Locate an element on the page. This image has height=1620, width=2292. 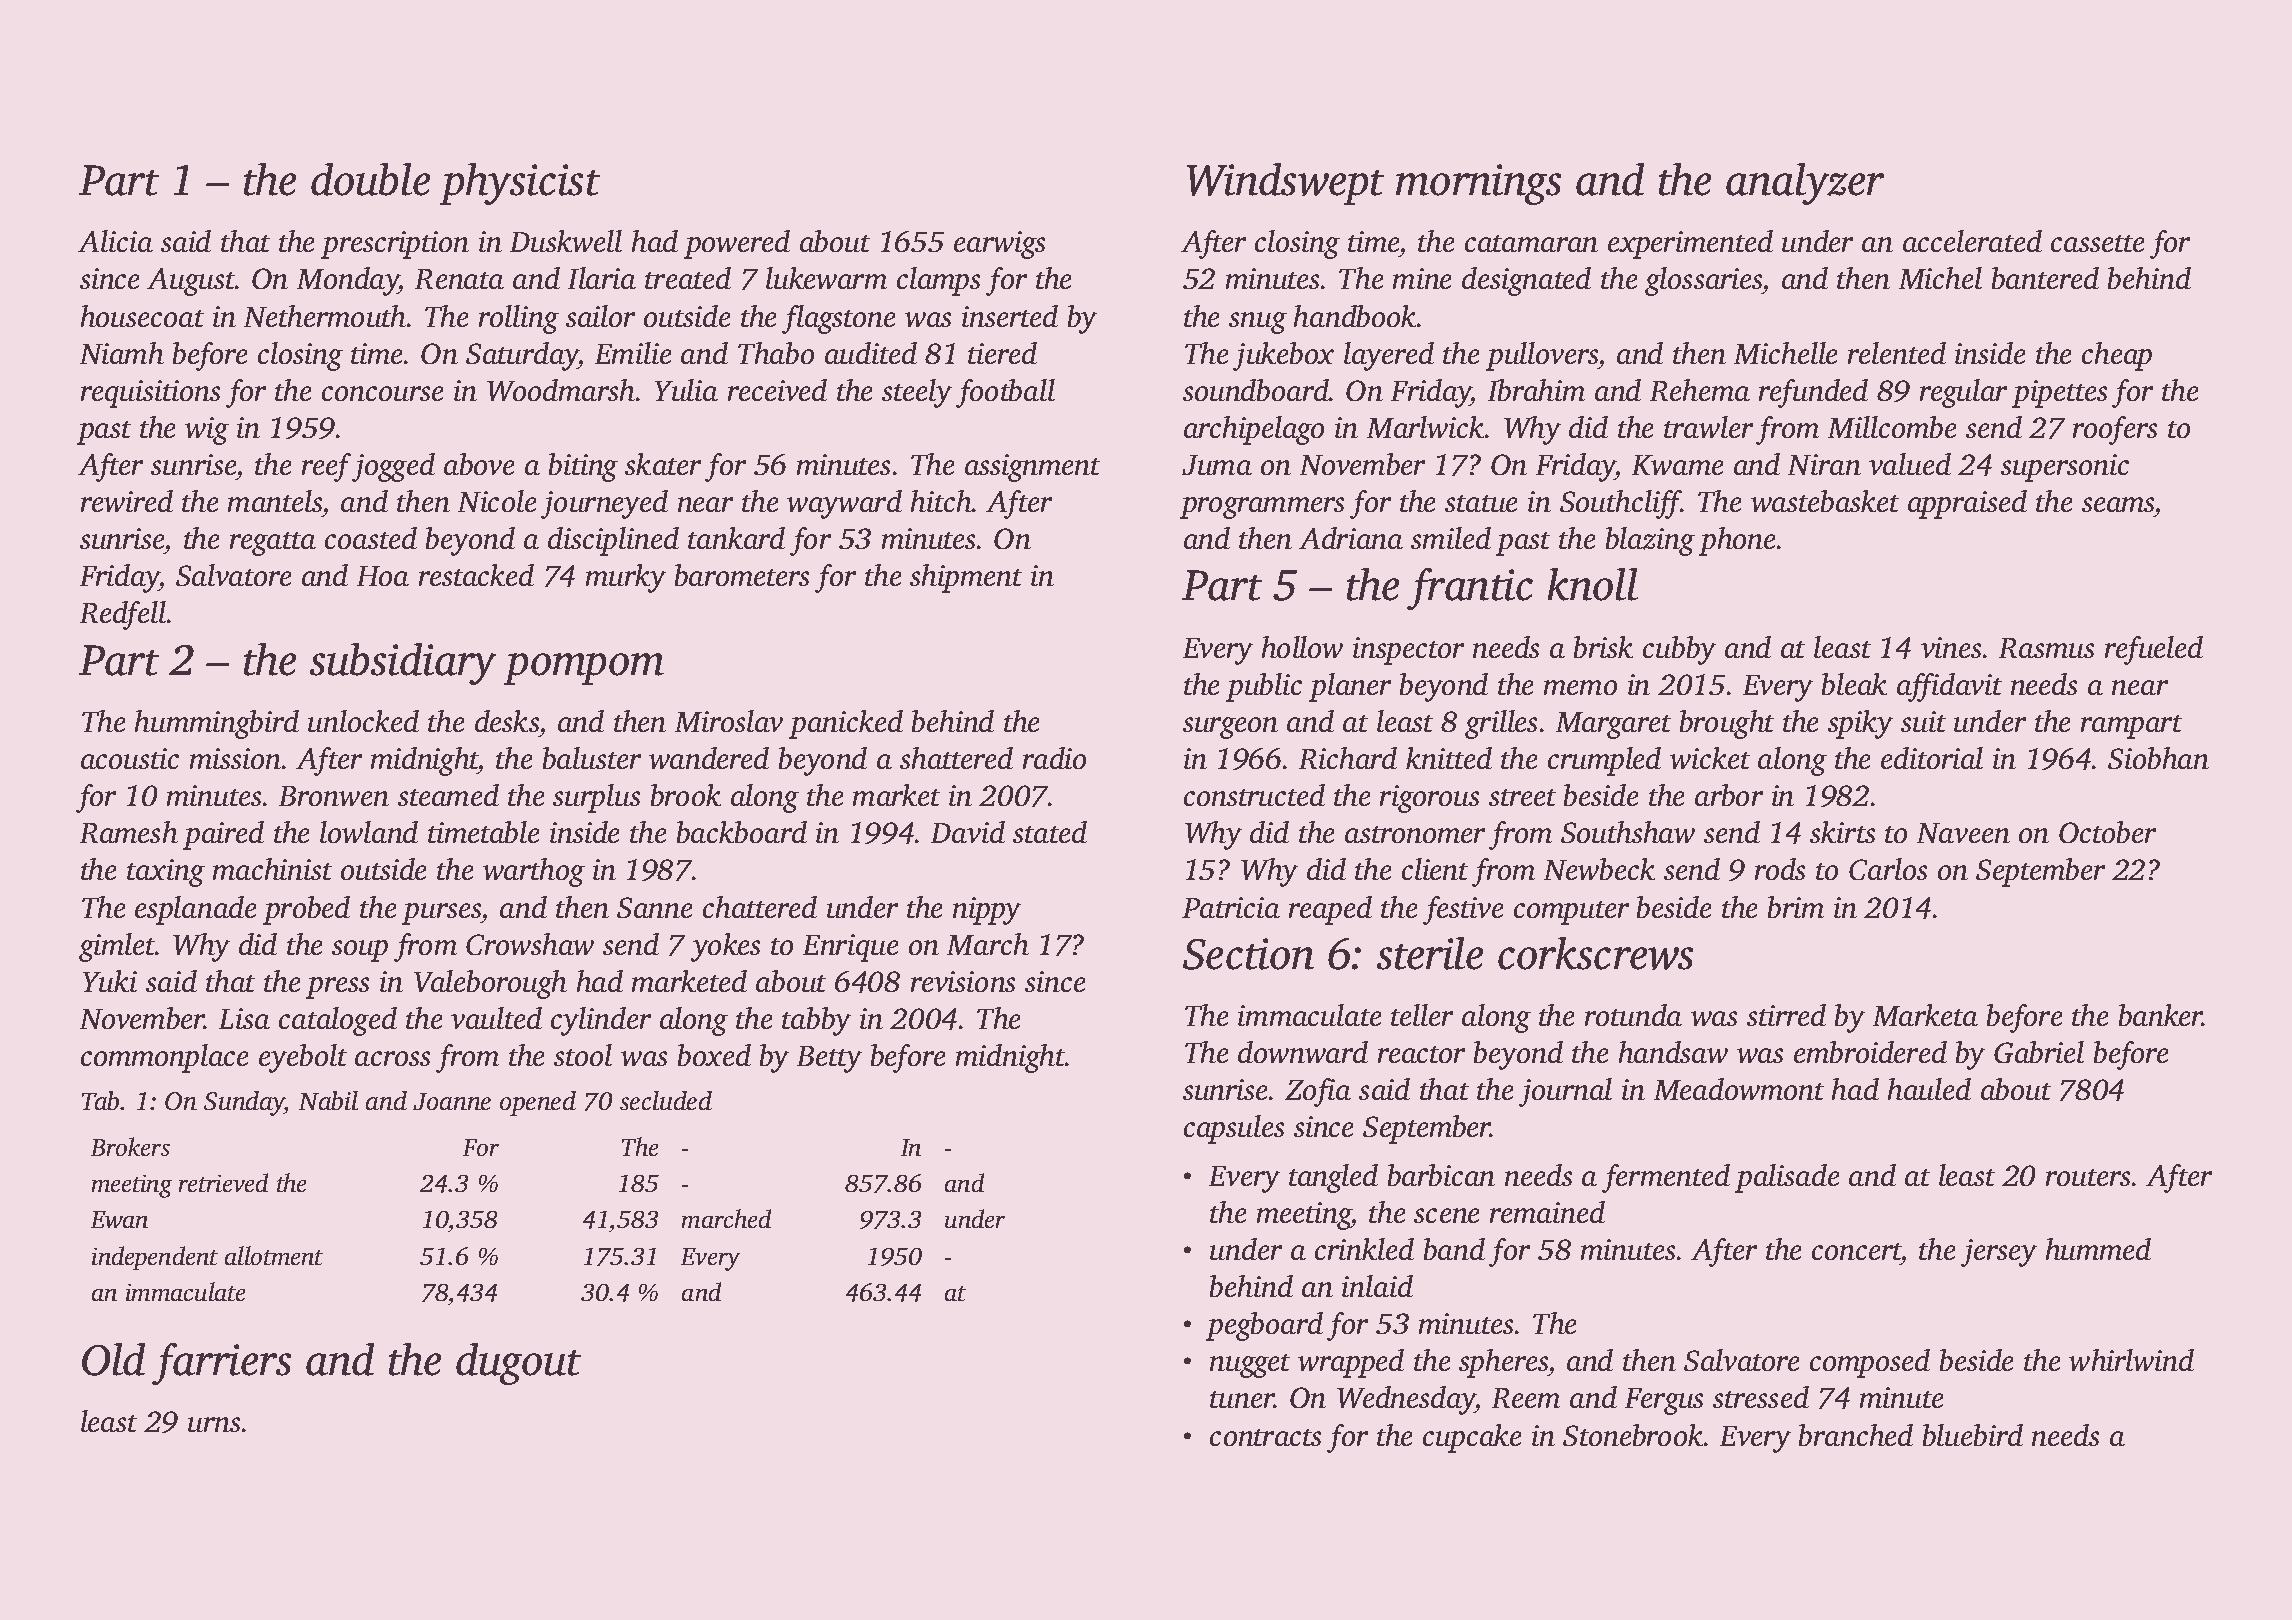
jersey is located at coordinates (1999, 1253).
